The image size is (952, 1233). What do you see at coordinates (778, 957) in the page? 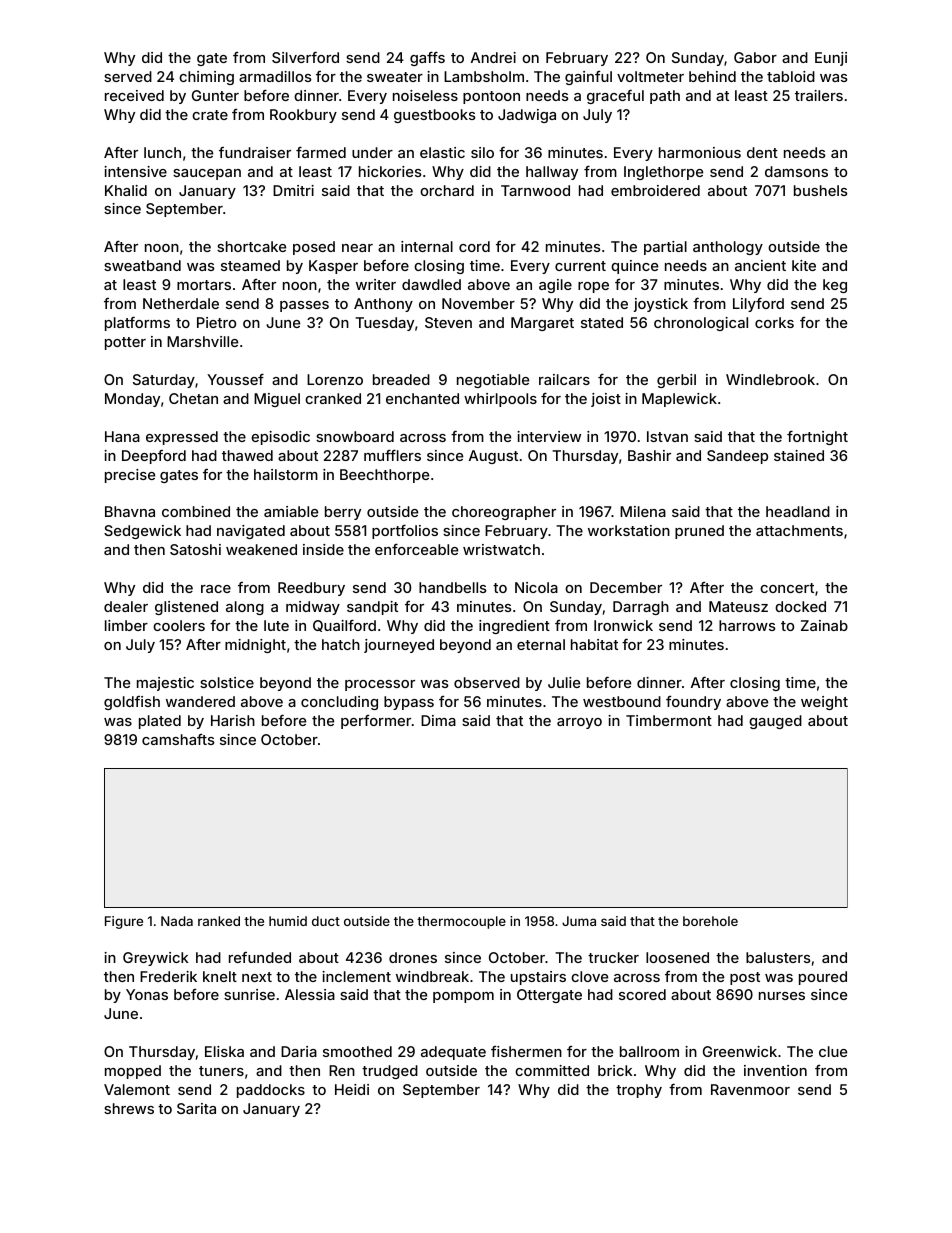
I see `balusters` at bounding box center [778, 957].
